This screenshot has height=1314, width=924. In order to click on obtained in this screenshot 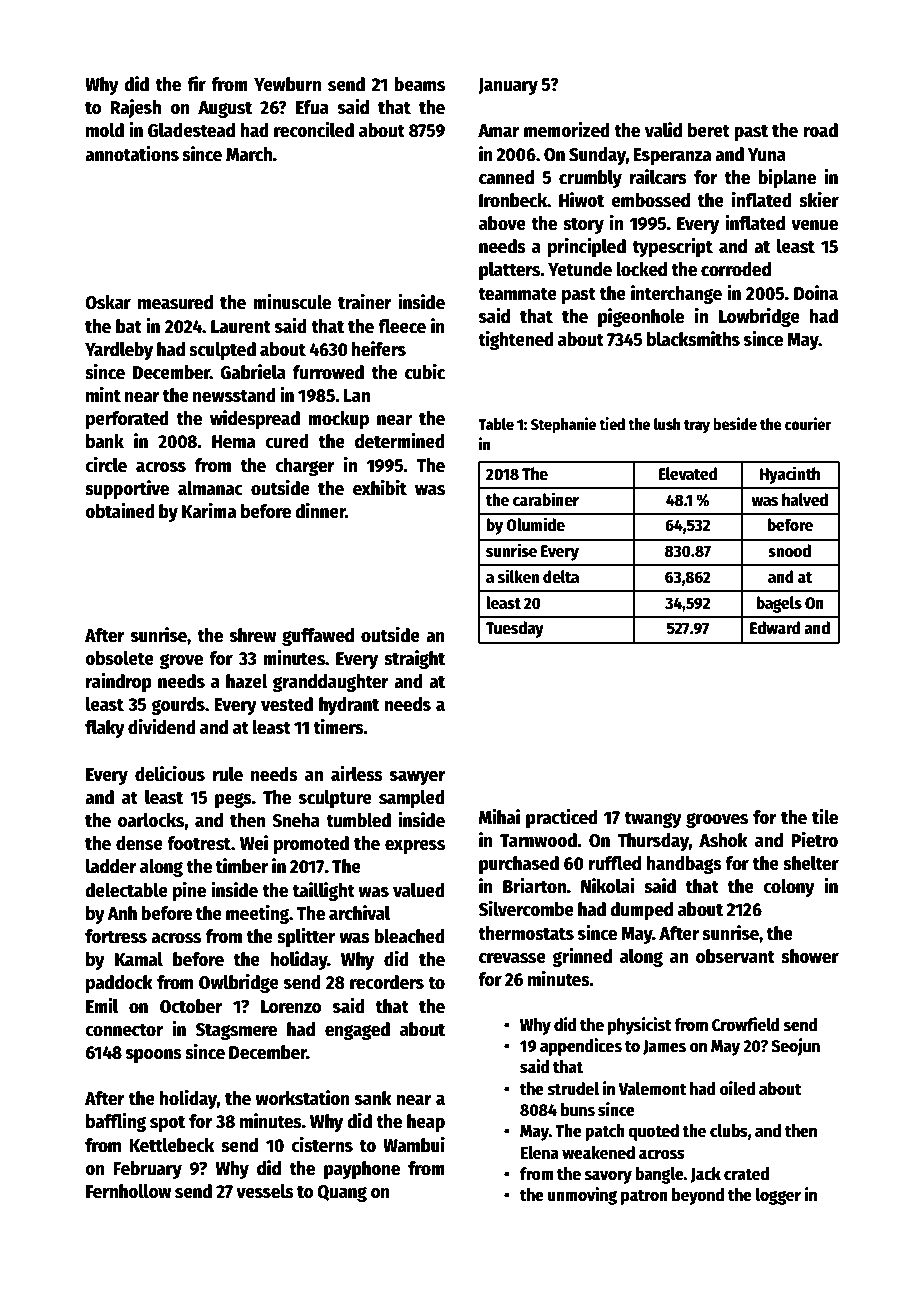, I will do `click(120, 511)`.
